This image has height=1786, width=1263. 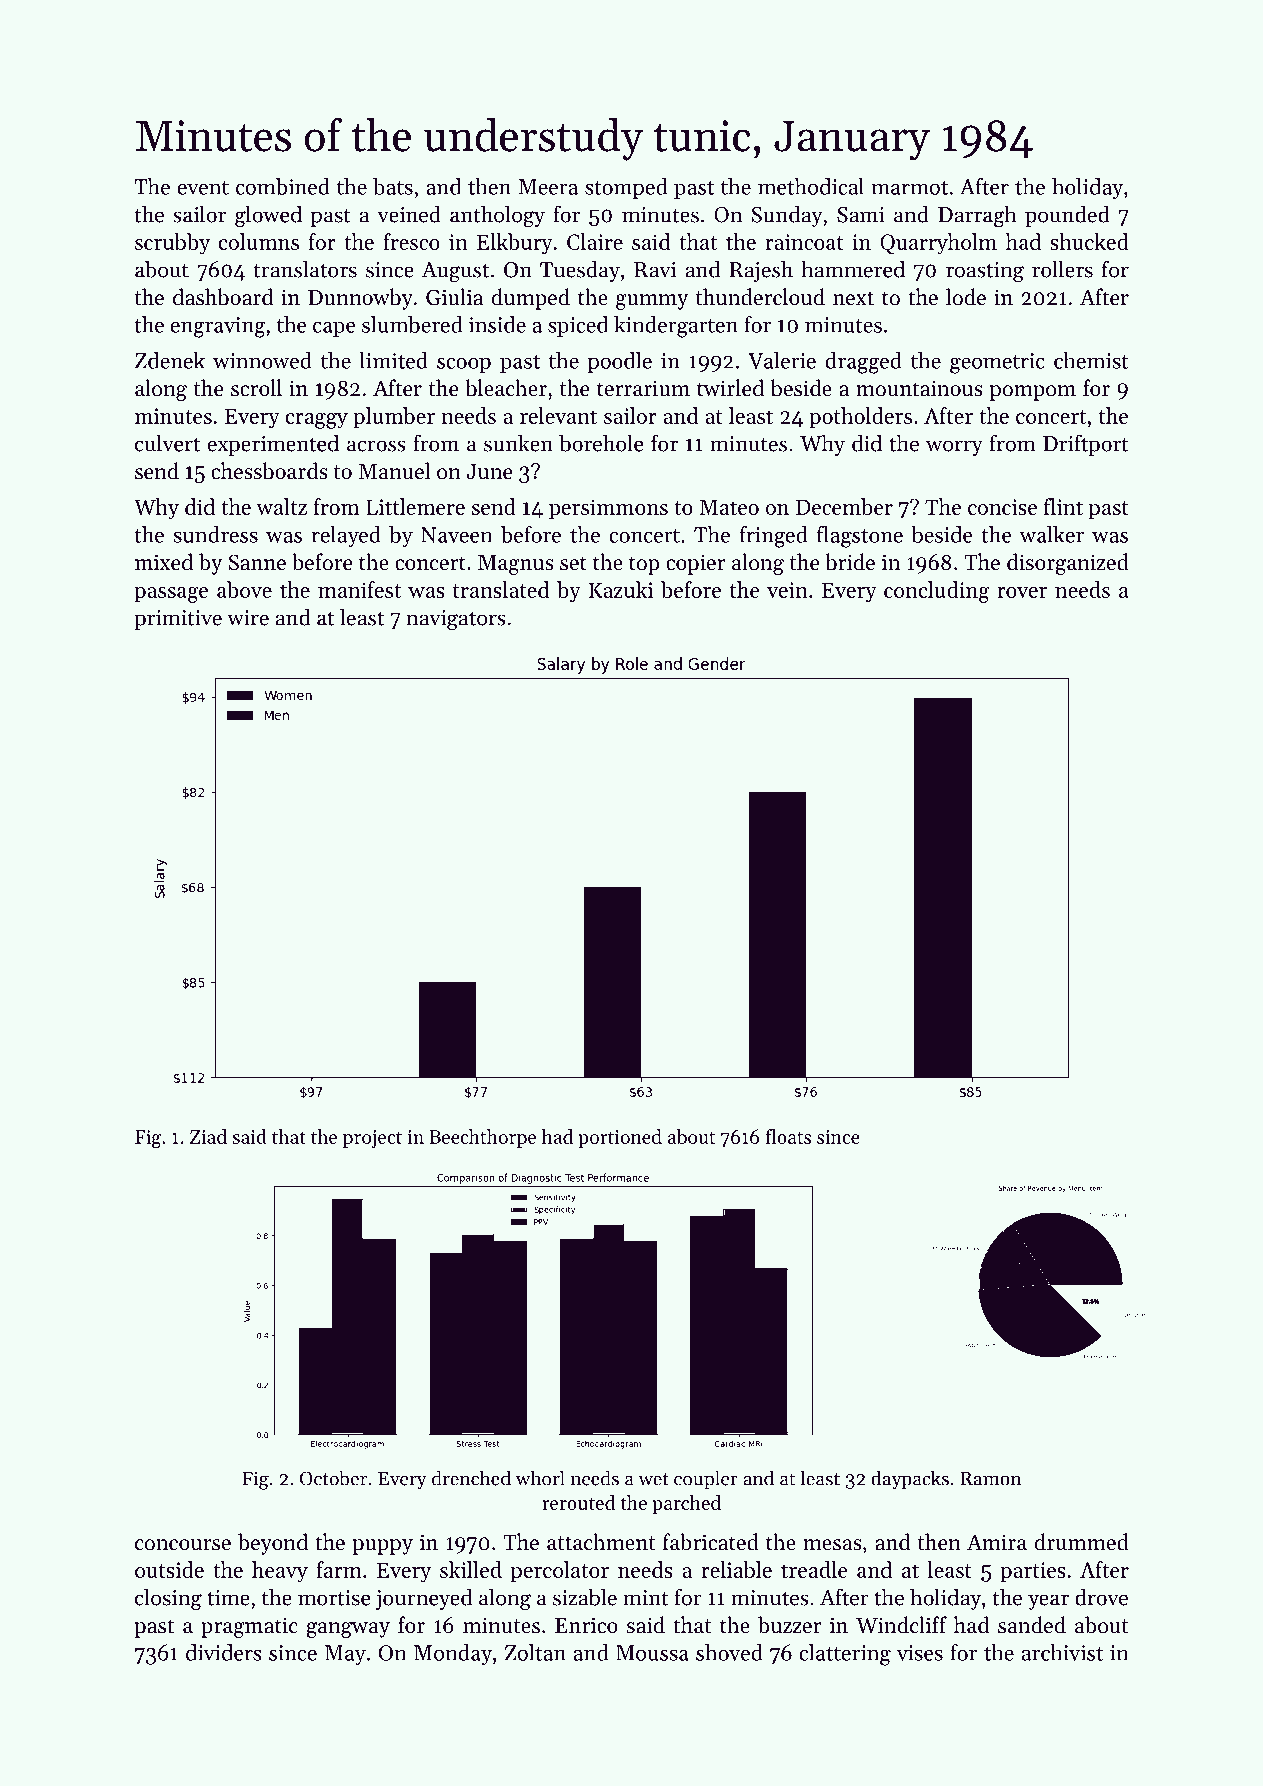 I want to click on scroll, so click(x=256, y=388).
